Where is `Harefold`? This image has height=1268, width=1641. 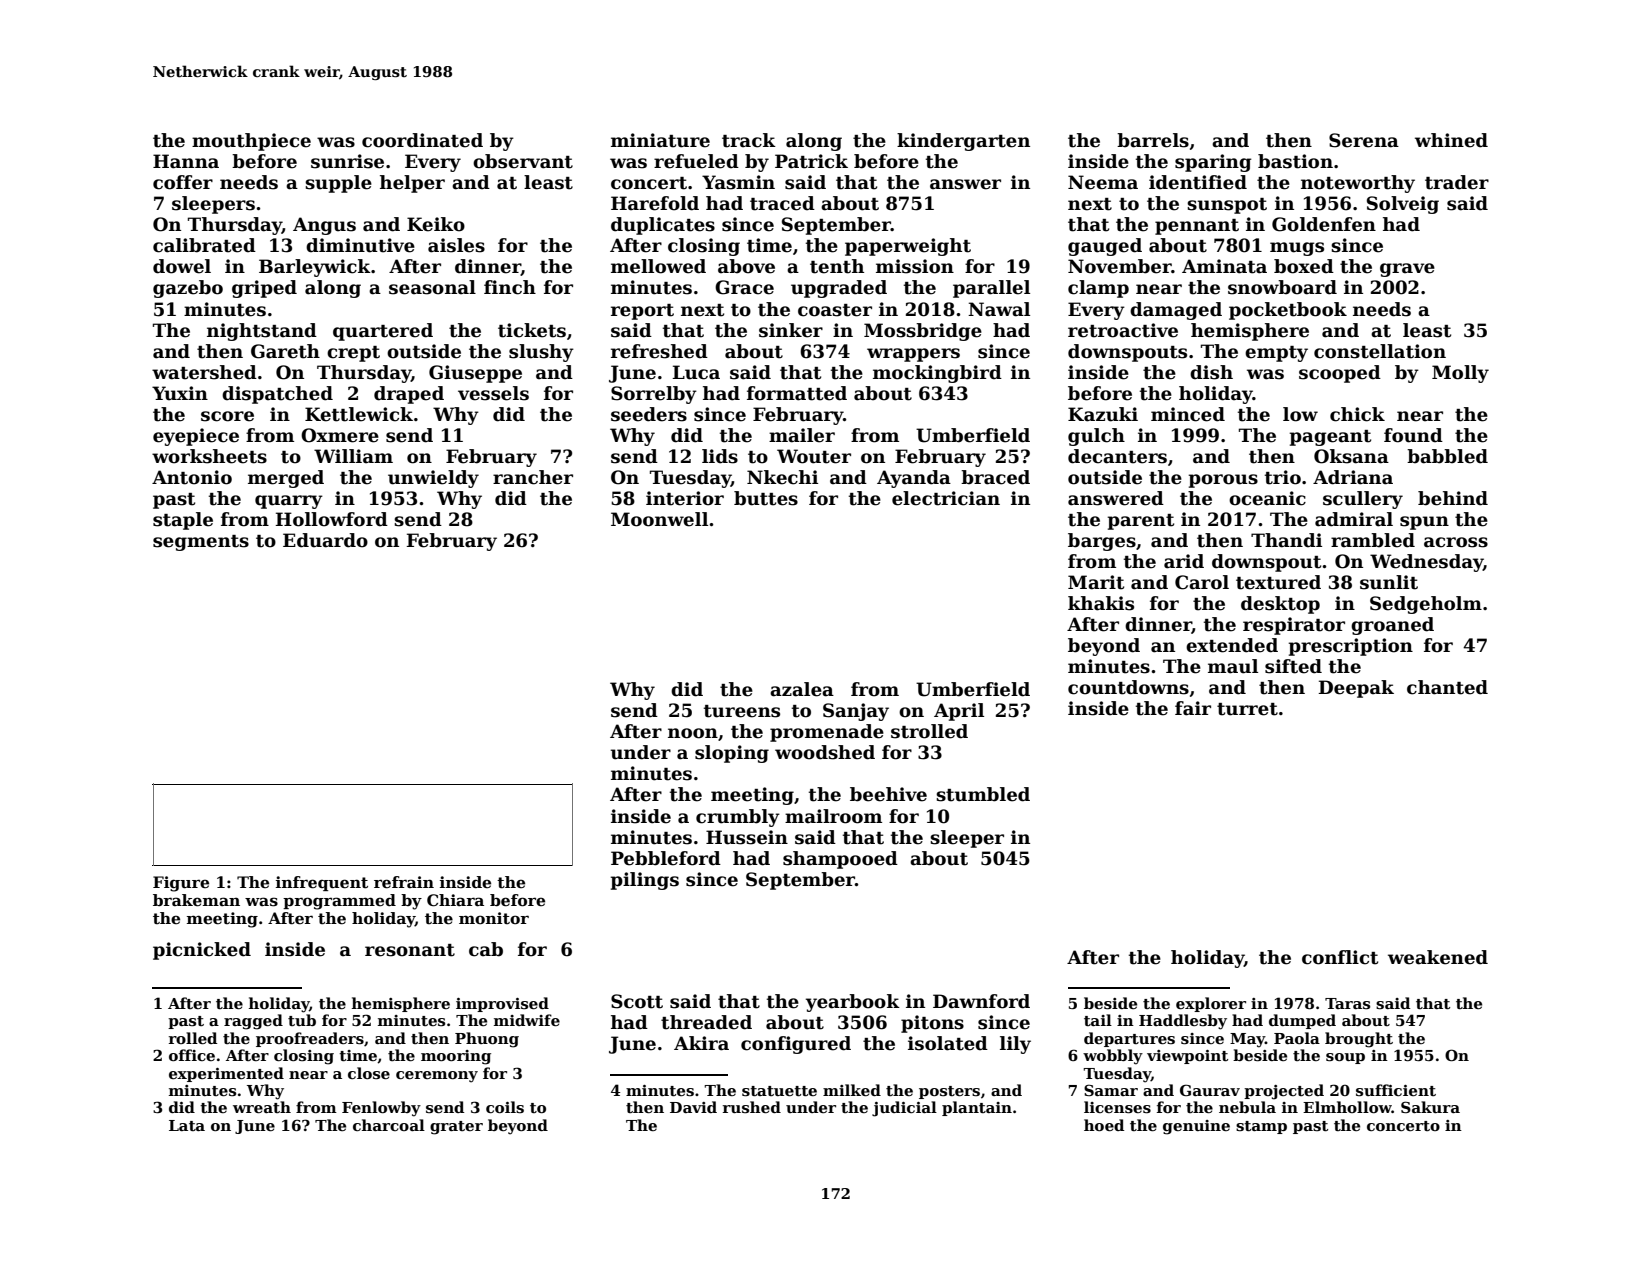 Harefold is located at coordinates (655, 203).
